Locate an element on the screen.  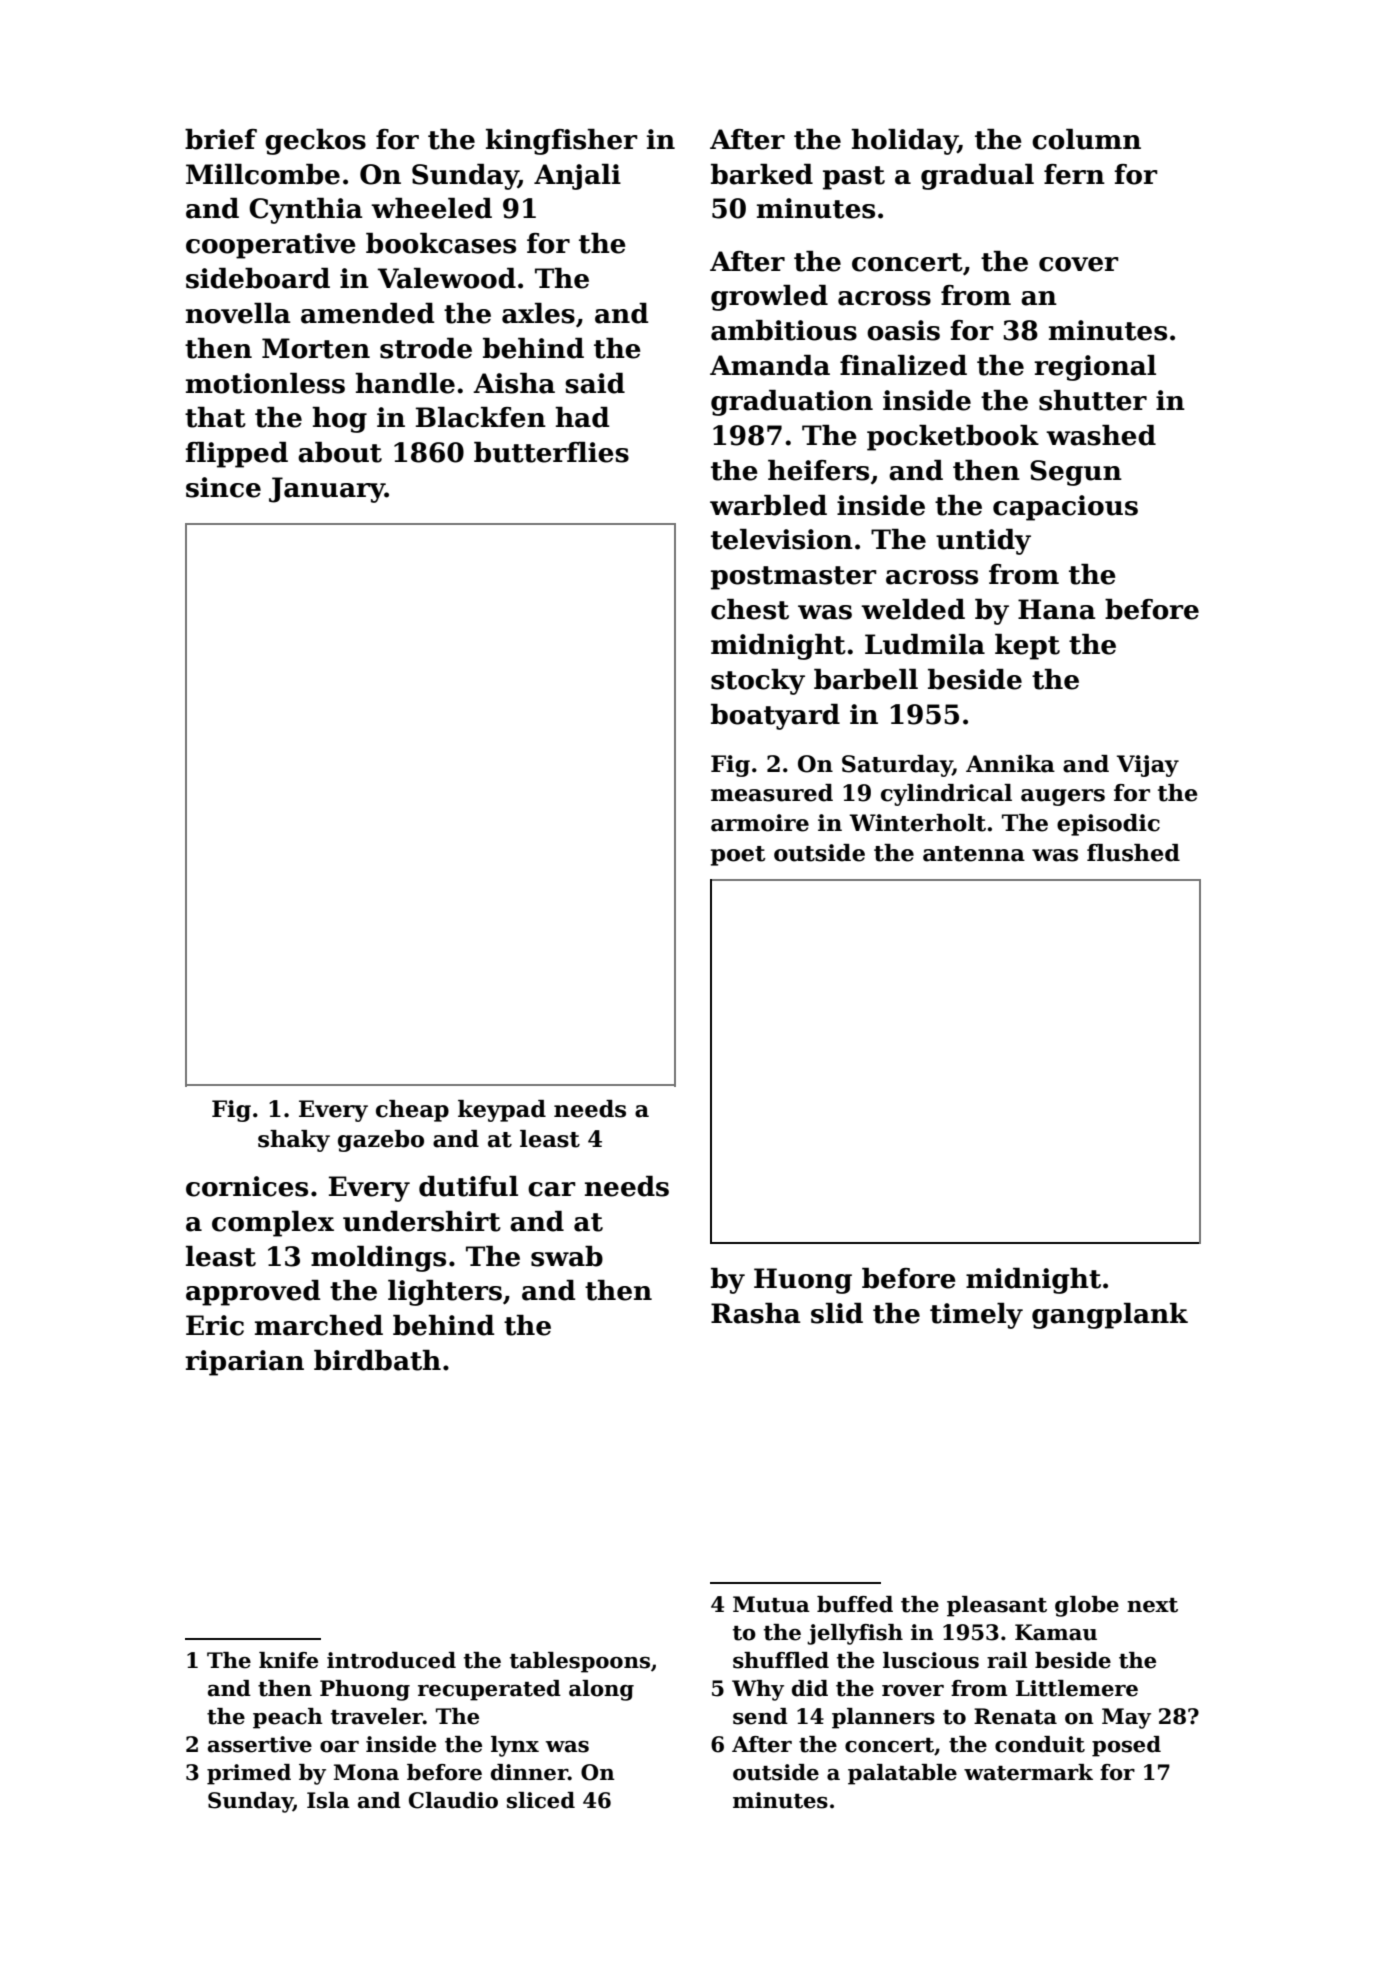
gradual is located at coordinates (977, 177).
